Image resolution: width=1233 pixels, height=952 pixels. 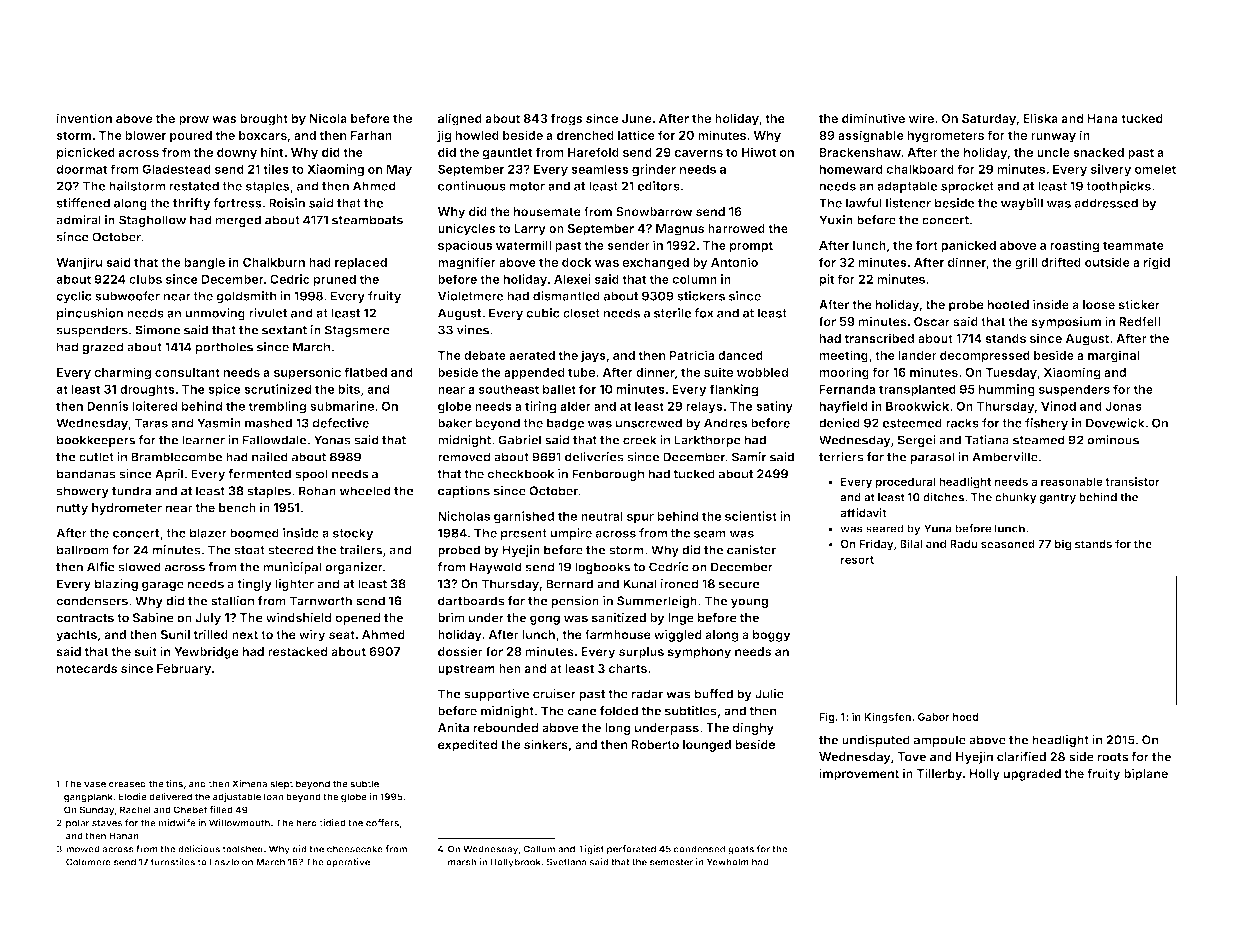 I want to click on checkbook, so click(x=521, y=474).
